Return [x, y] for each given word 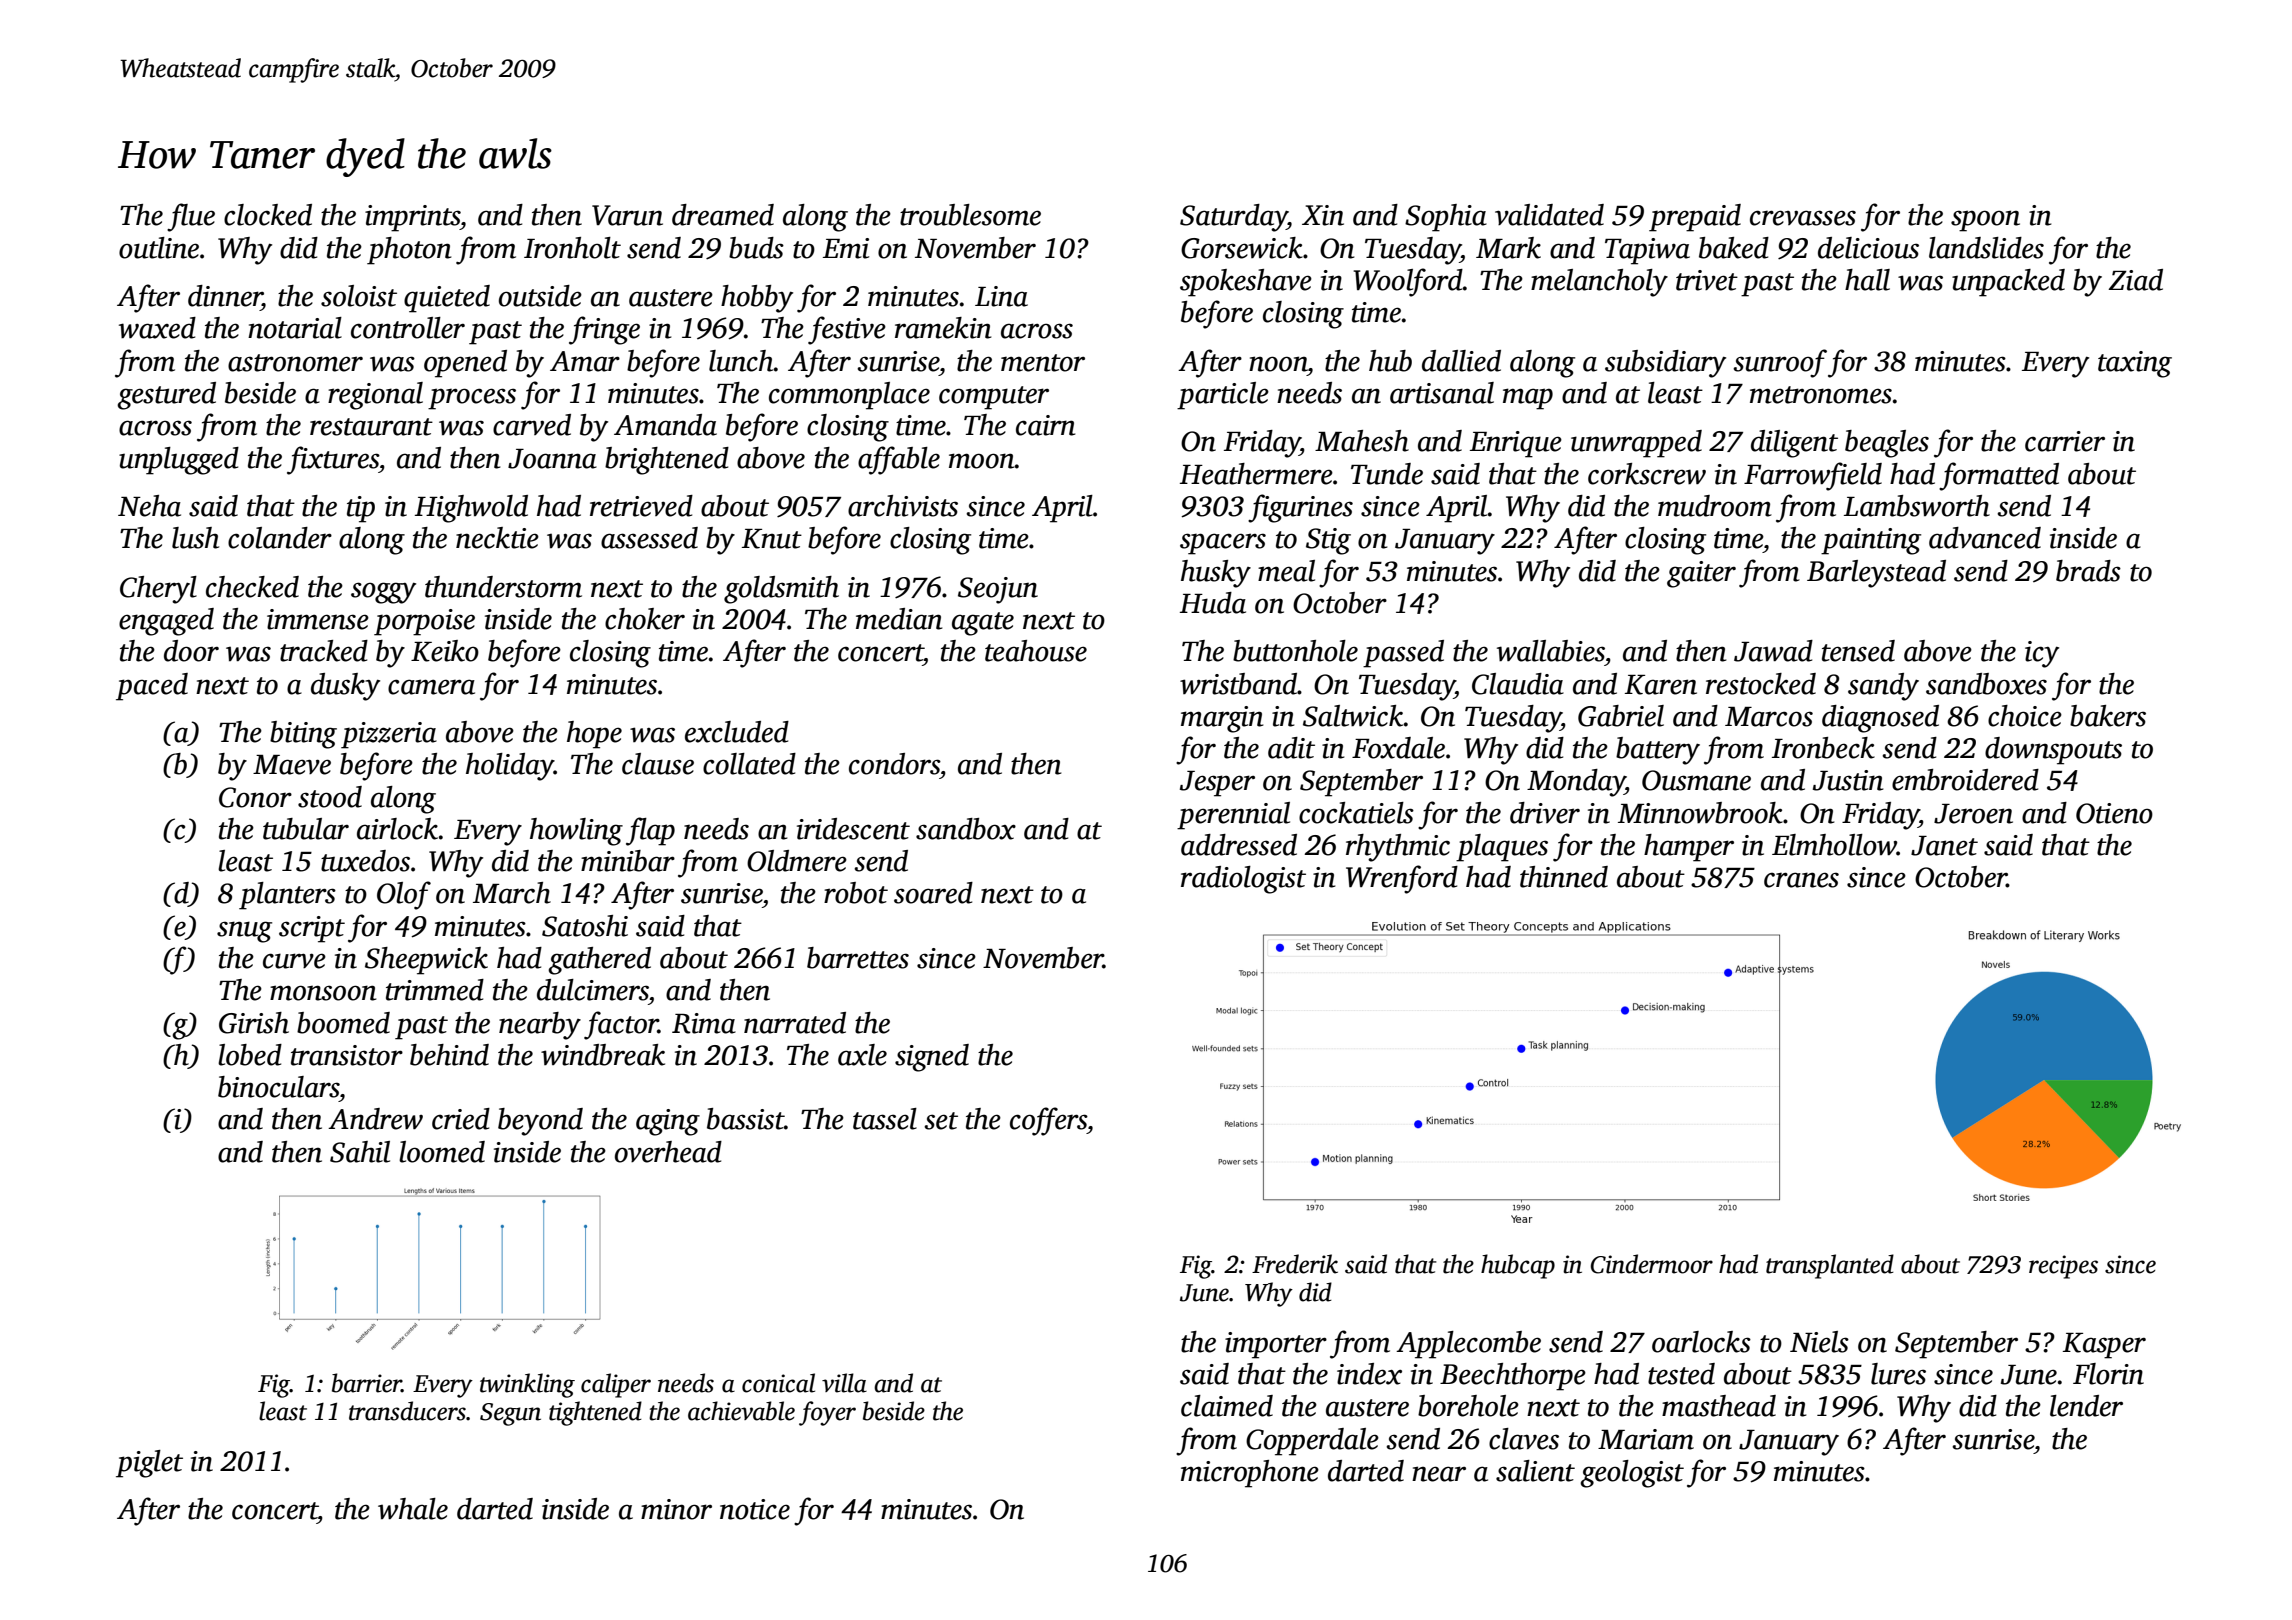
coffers [1048, 1121]
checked [252, 587]
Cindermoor [1652, 1264]
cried [461, 1119]
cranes [1801, 880]
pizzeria [389, 735]
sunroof [1780, 363]
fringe [604, 330]
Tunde [1387, 474]
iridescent [853, 829]
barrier [367, 1383]
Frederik [1295, 1264]
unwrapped [1636, 444]
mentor [1043, 363]
